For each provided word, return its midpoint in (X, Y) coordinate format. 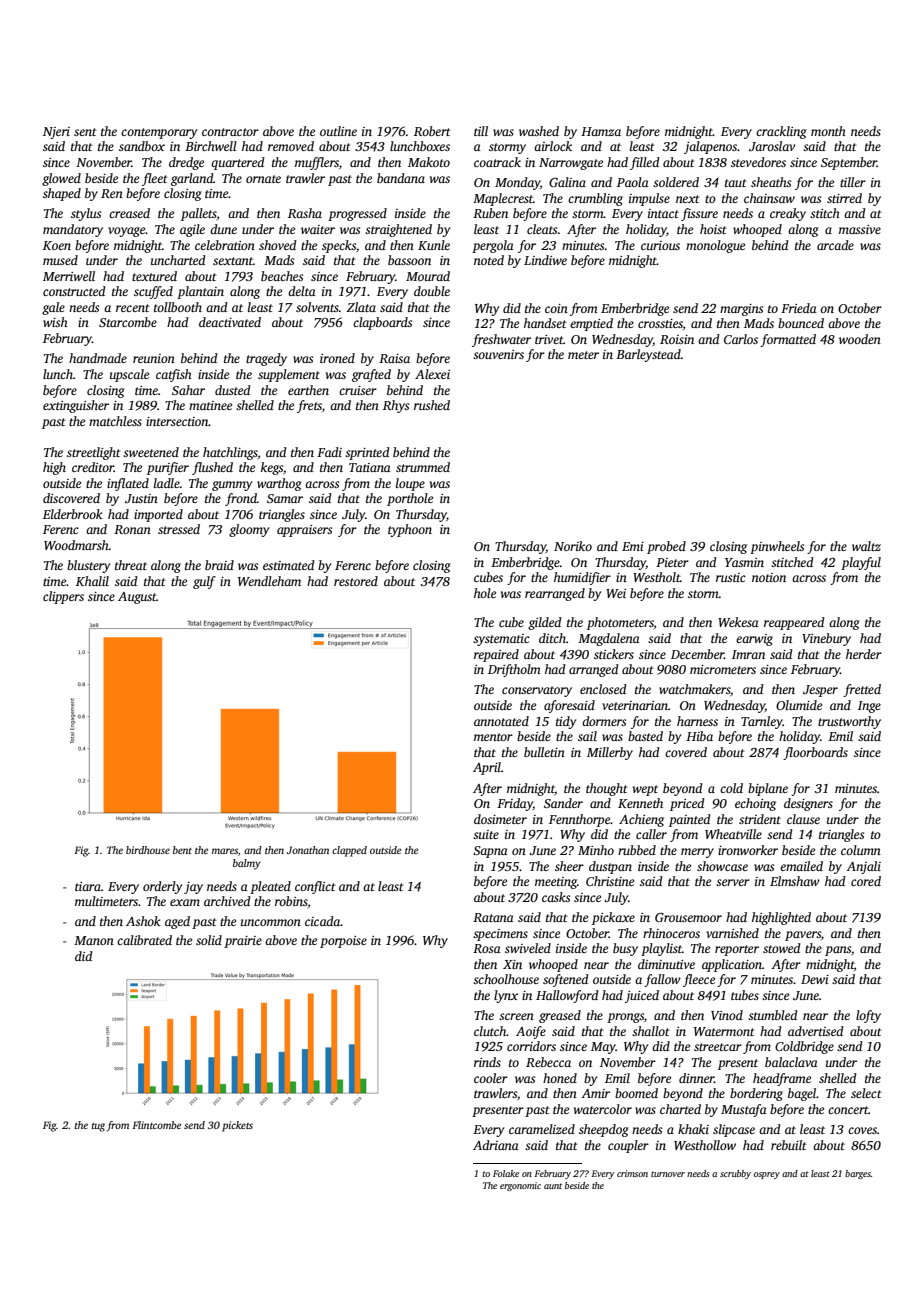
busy (625, 949)
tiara (88, 886)
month (828, 131)
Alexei (432, 374)
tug (98, 1127)
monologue (715, 246)
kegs (272, 468)
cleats (542, 229)
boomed (636, 1093)
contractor (230, 132)
